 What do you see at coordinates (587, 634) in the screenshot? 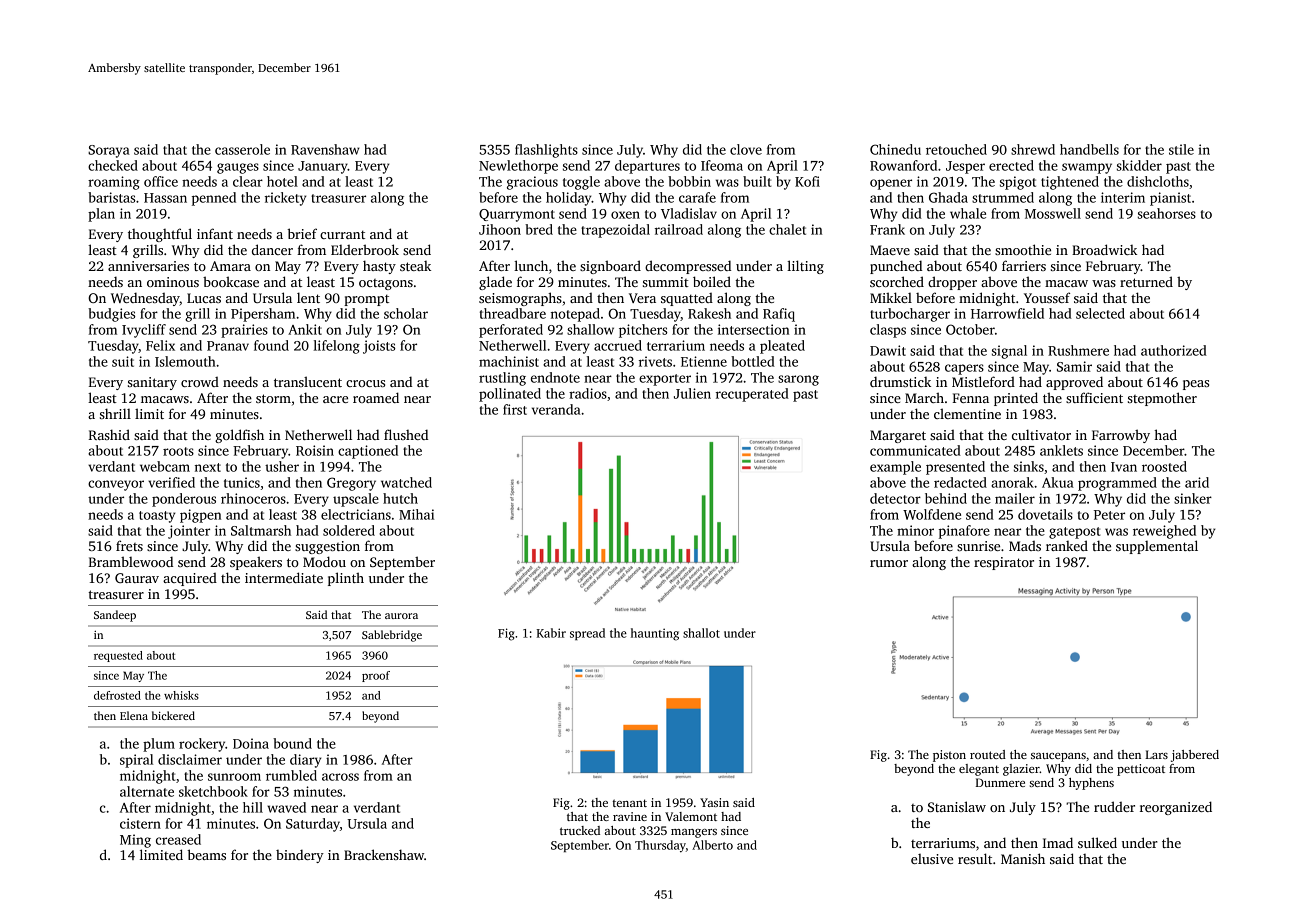
I see `spread` at bounding box center [587, 634].
